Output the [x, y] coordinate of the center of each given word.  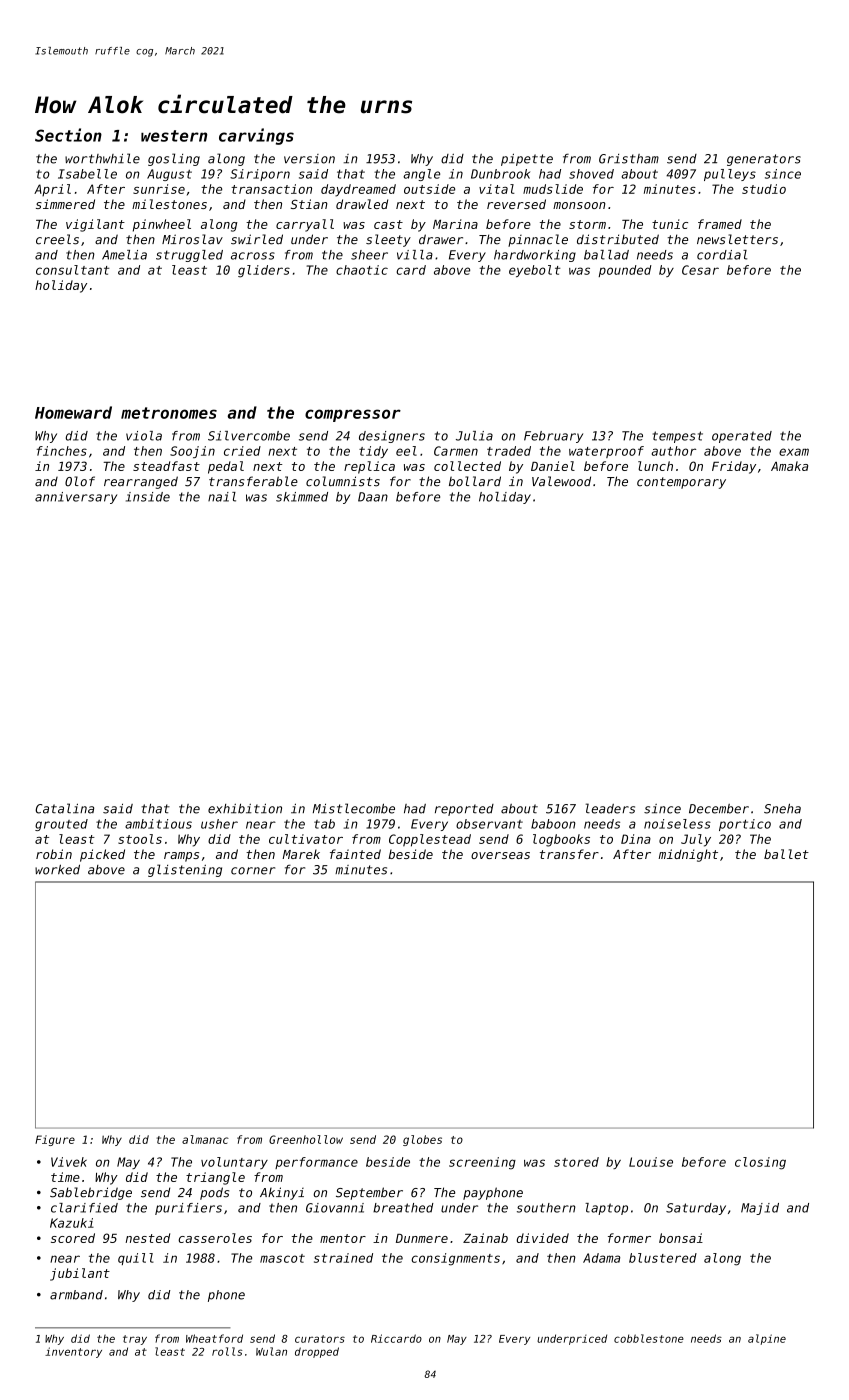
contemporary [681, 483]
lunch [655, 466]
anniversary [76, 498]
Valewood [561, 481]
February [553, 437]
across [253, 256]
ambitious [158, 824]
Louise [651, 1162]
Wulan [271, 1351]
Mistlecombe [354, 808]
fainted [355, 854]
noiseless [677, 824]
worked [57, 869]
